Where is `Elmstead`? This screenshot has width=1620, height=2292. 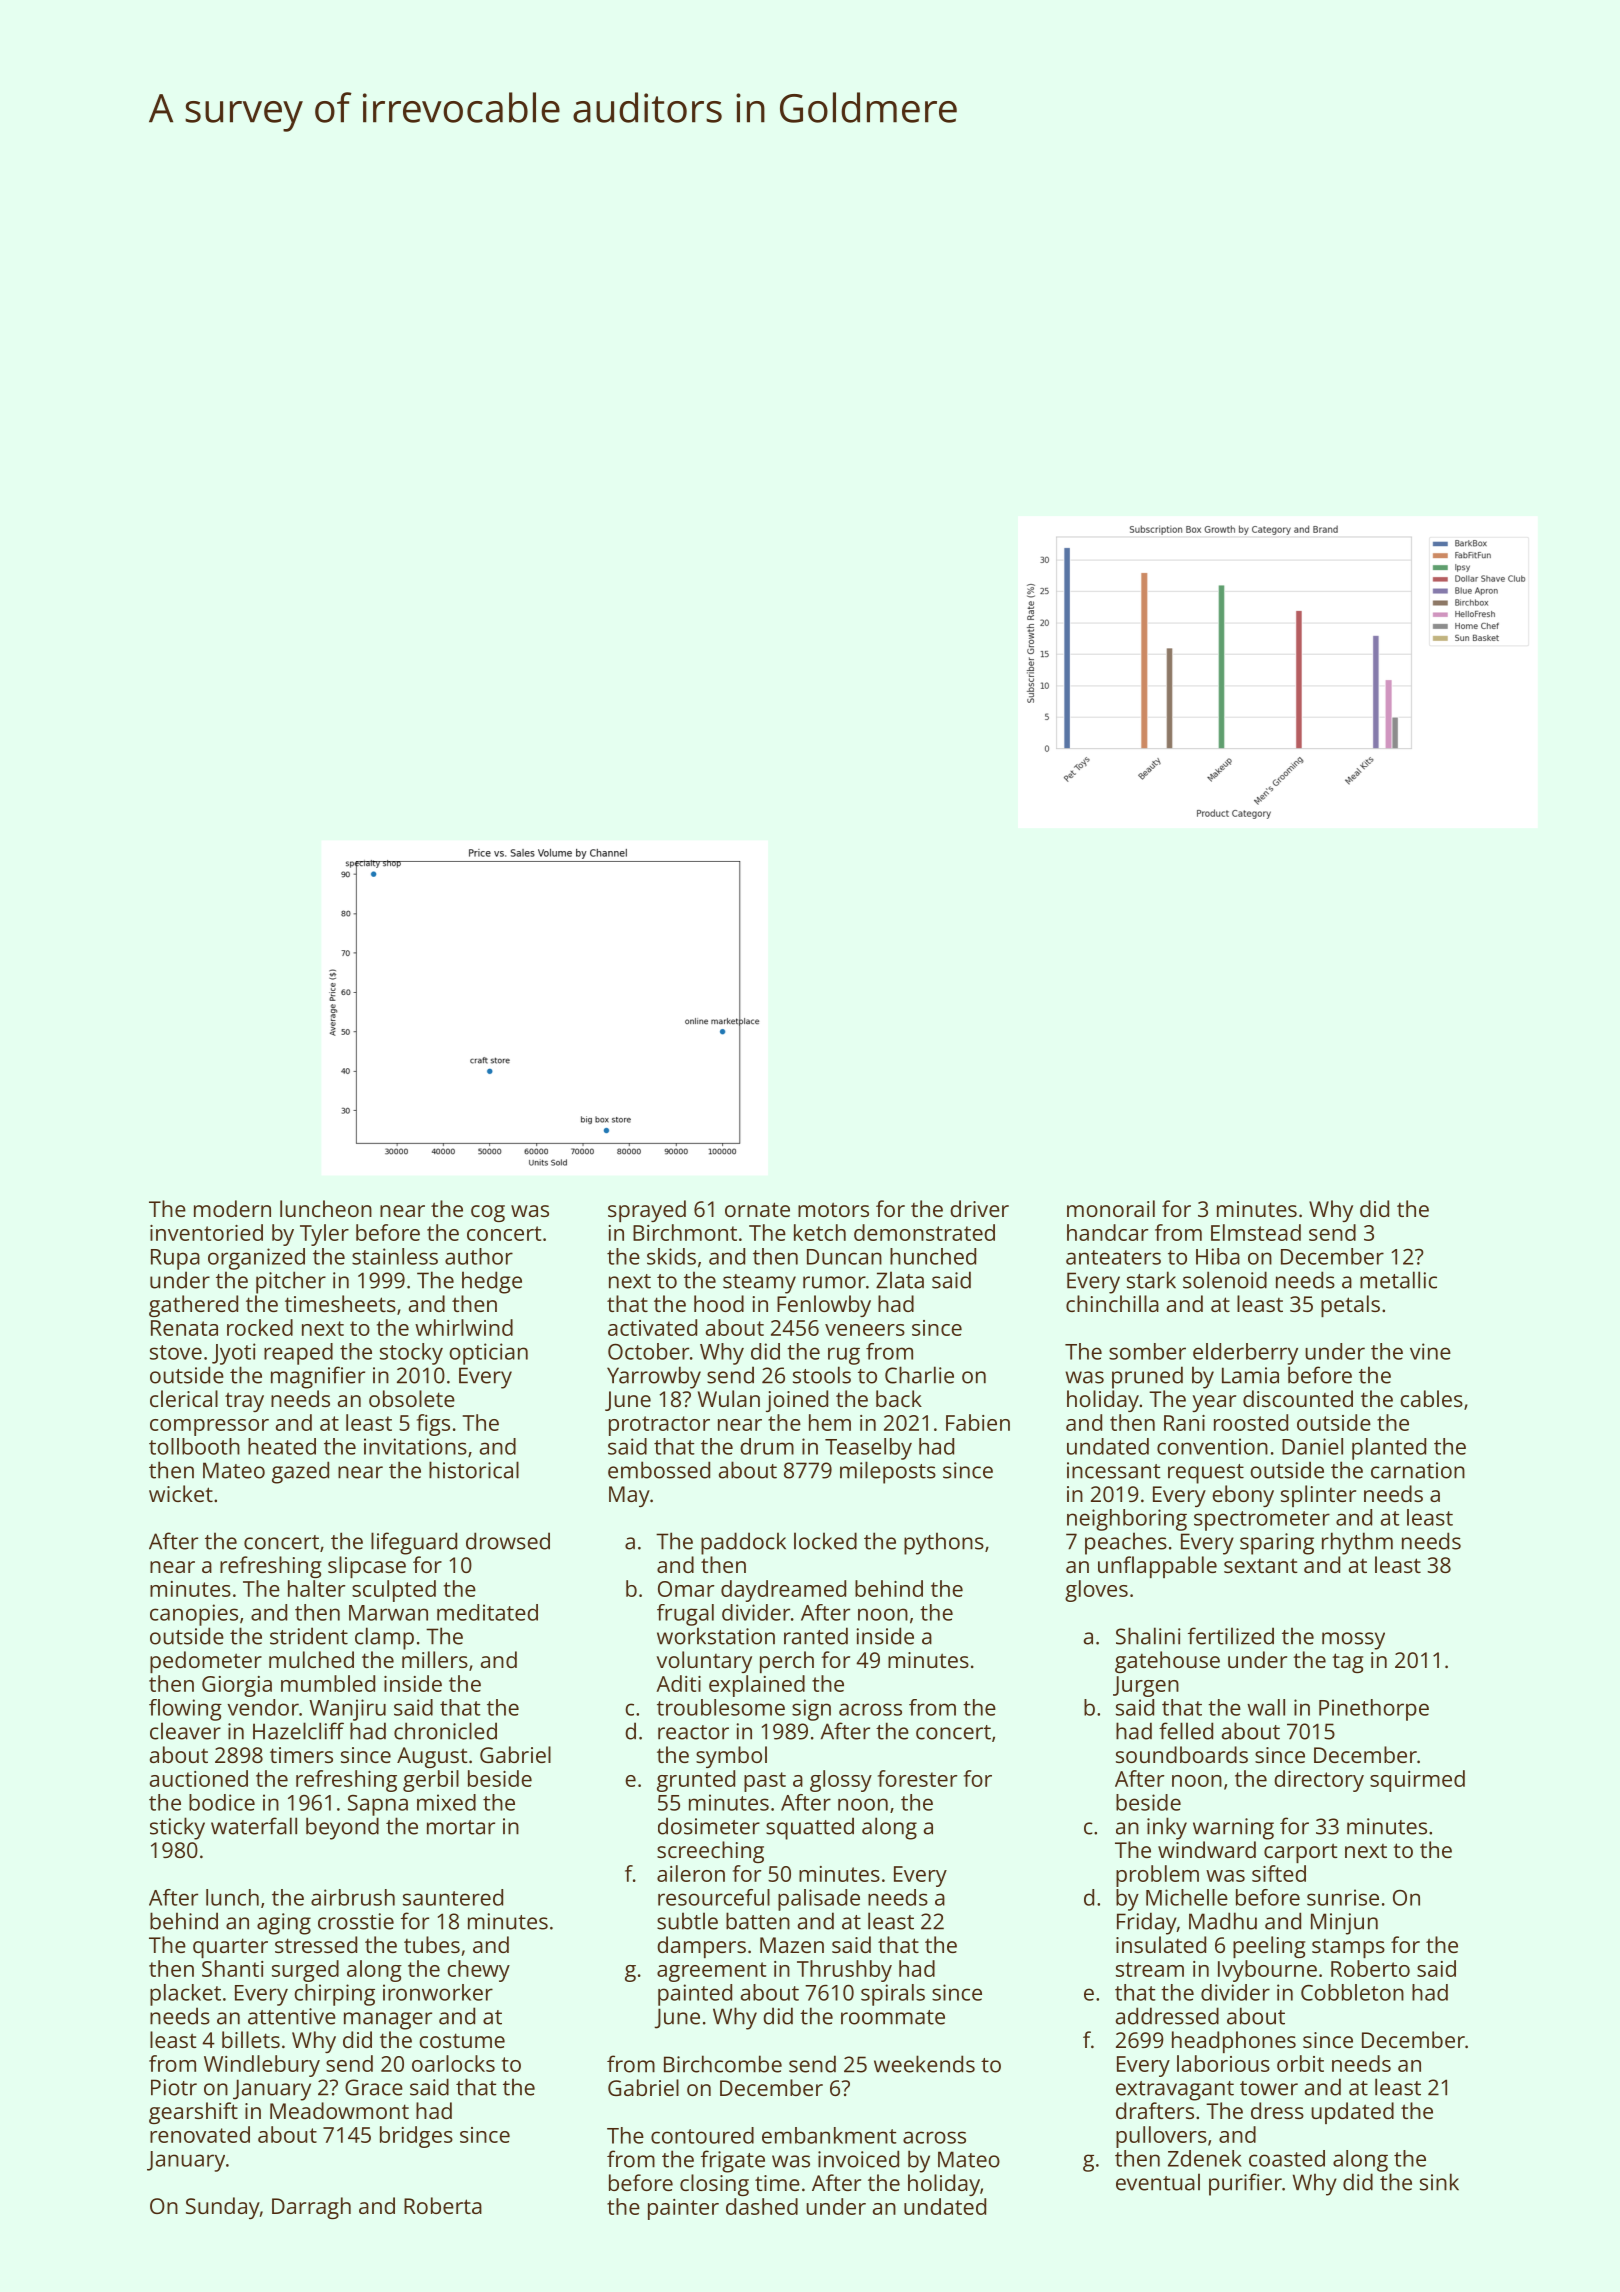
Elmstead is located at coordinates (1256, 1232).
